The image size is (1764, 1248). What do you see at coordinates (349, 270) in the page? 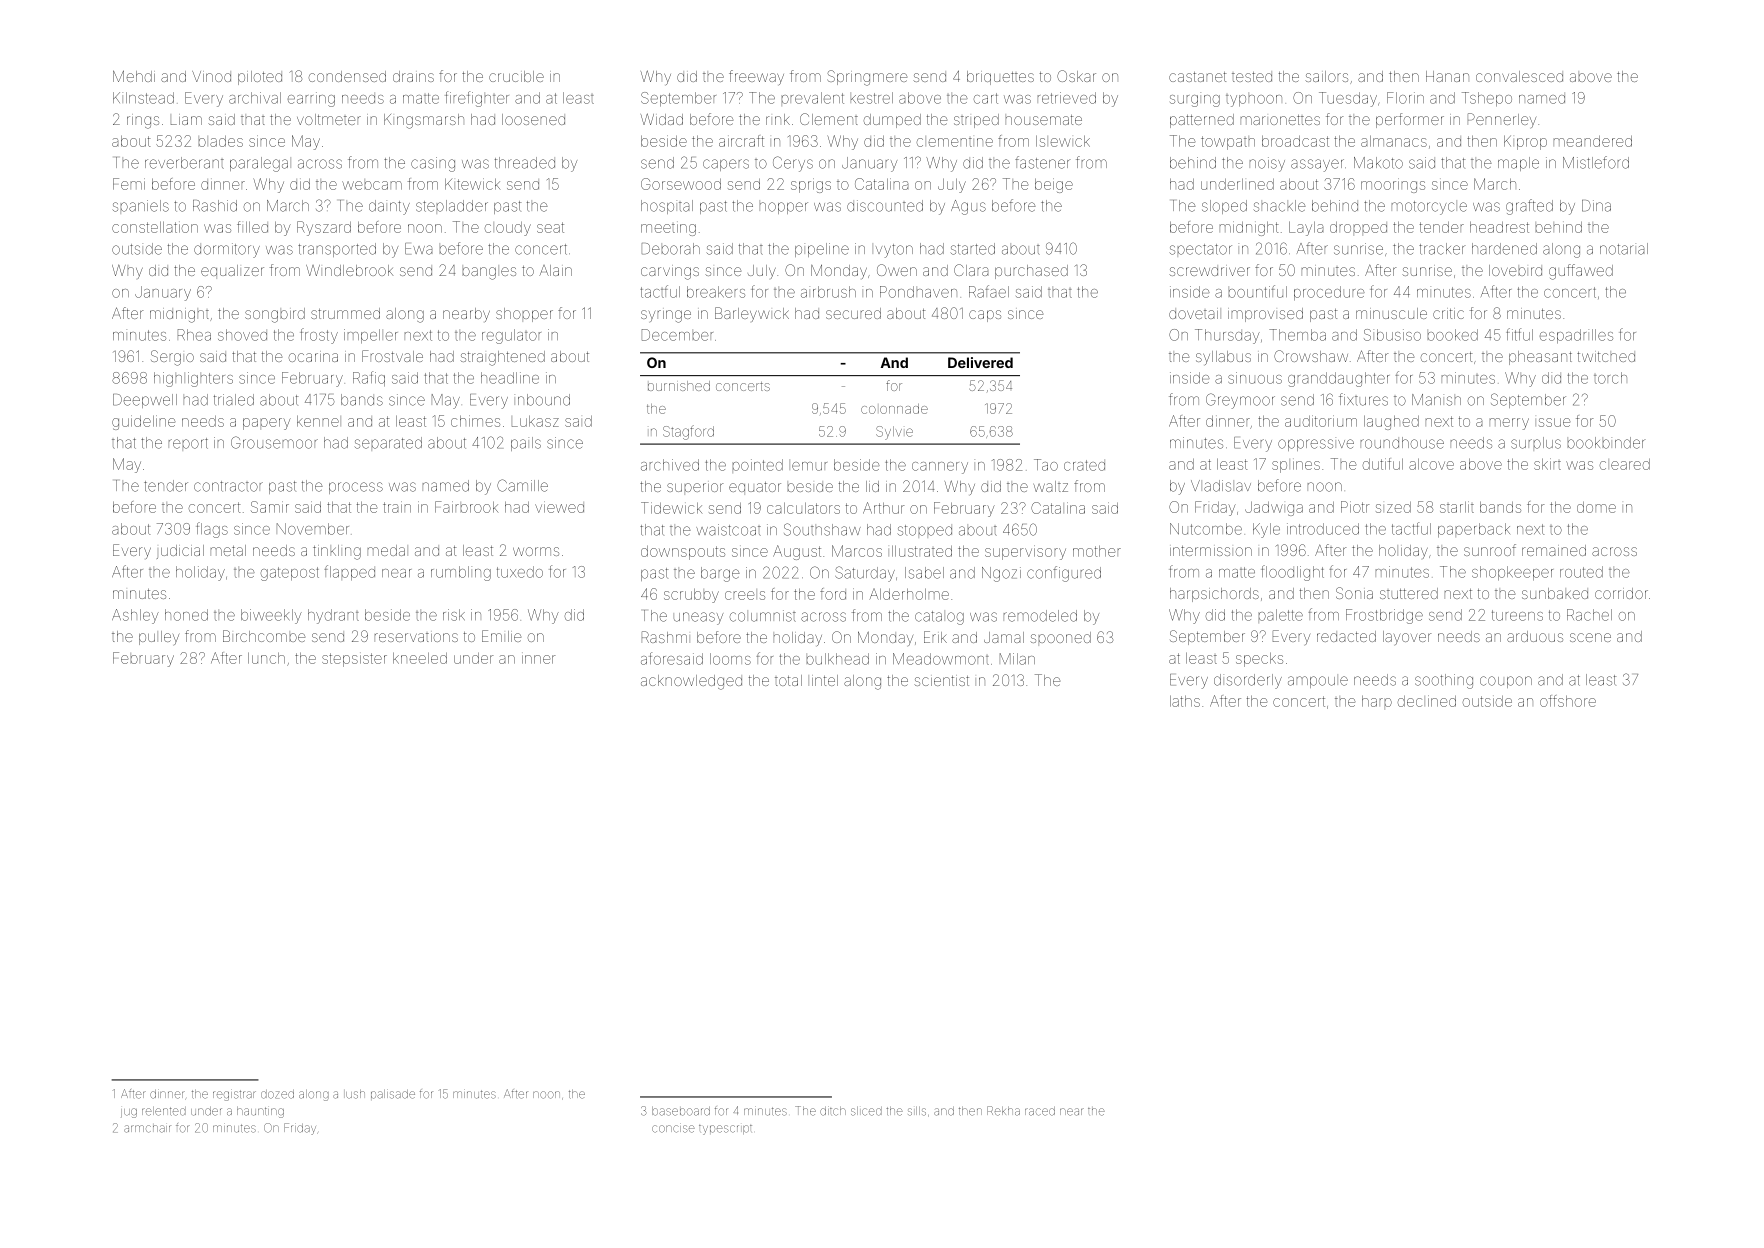
I see `Windlebrook` at bounding box center [349, 270].
